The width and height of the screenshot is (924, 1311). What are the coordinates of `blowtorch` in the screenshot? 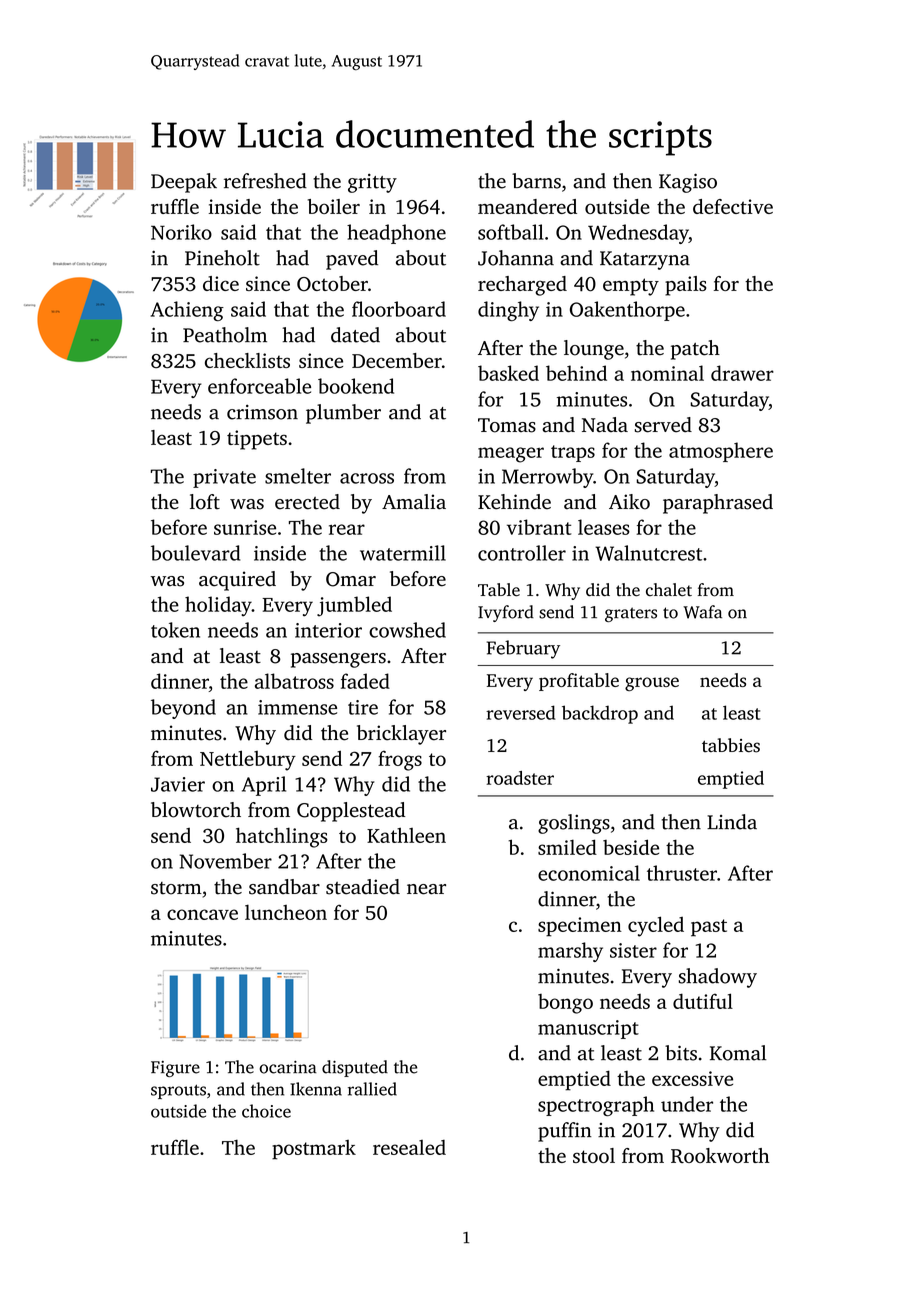 It's located at (196, 810).
